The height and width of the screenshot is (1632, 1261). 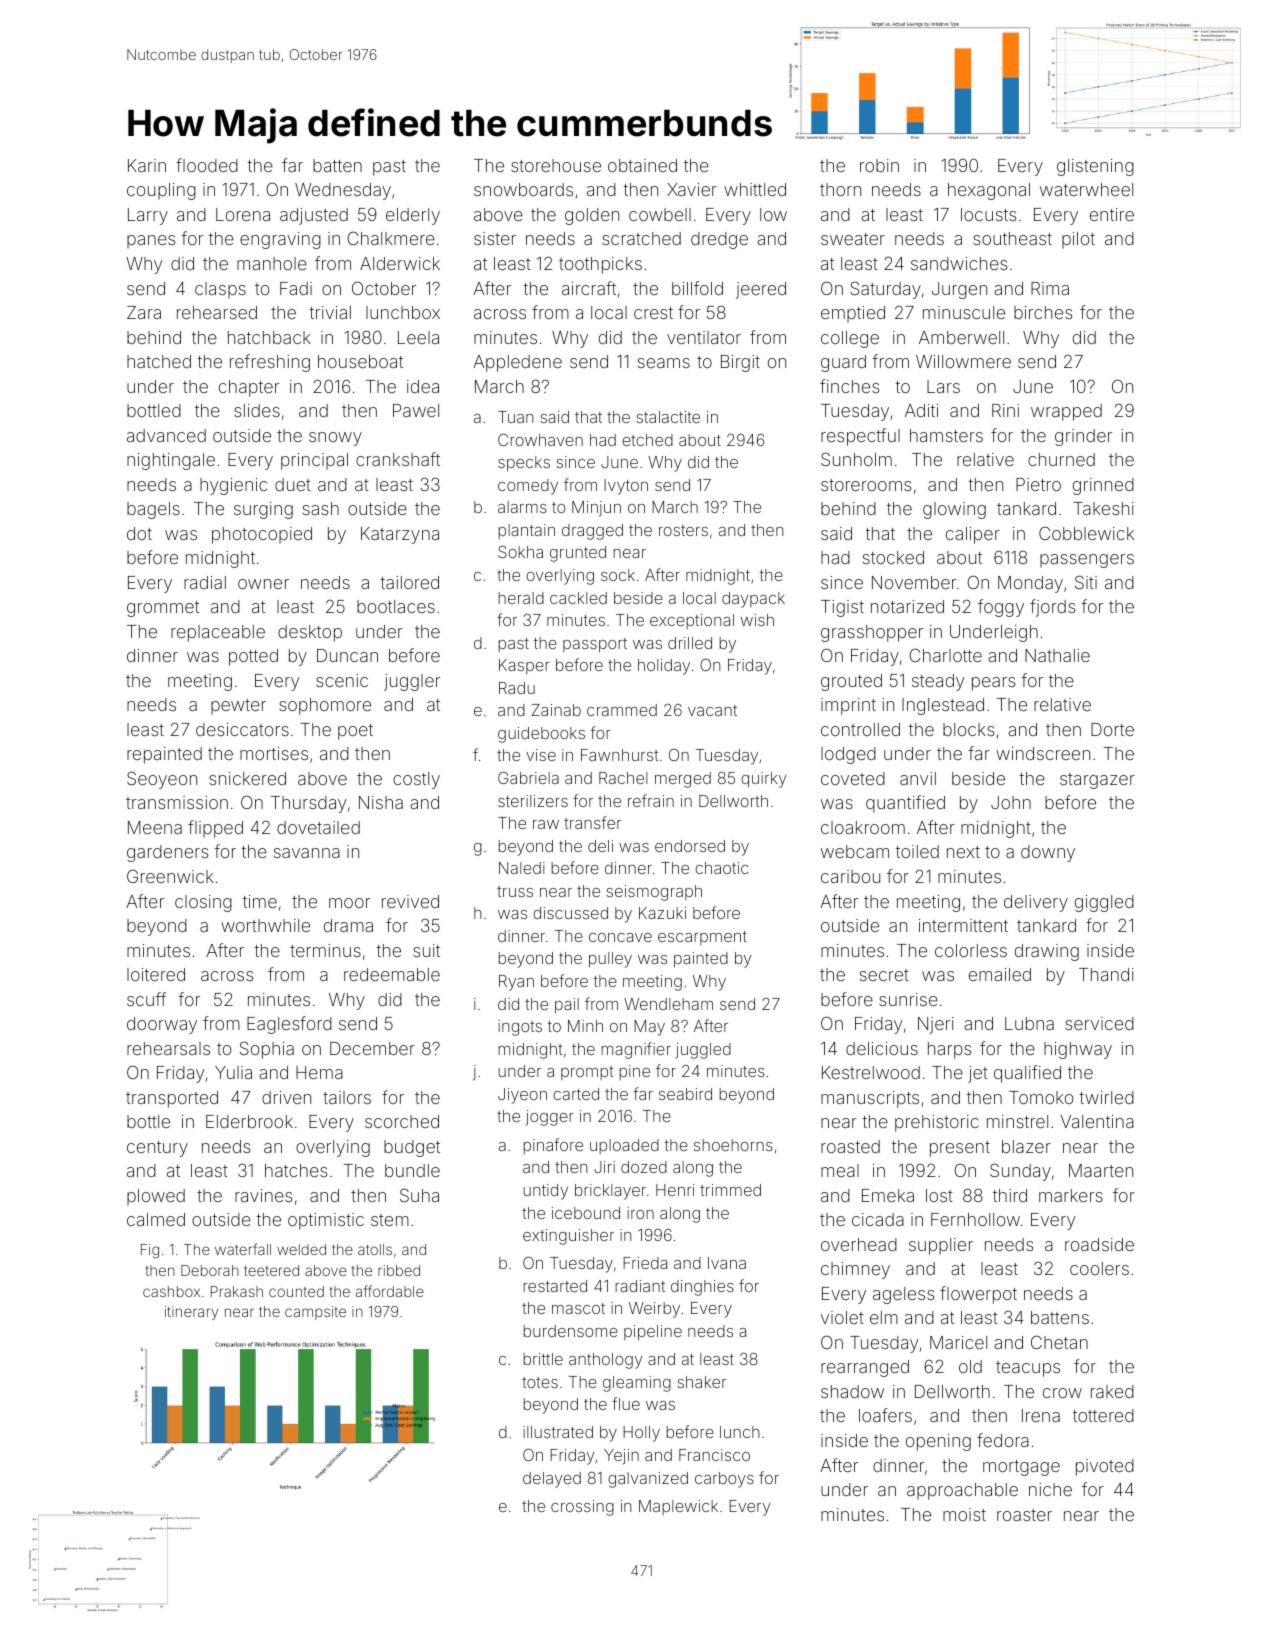 What do you see at coordinates (879, 165) in the screenshot?
I see `robin` at bounding box center [879, 165].
